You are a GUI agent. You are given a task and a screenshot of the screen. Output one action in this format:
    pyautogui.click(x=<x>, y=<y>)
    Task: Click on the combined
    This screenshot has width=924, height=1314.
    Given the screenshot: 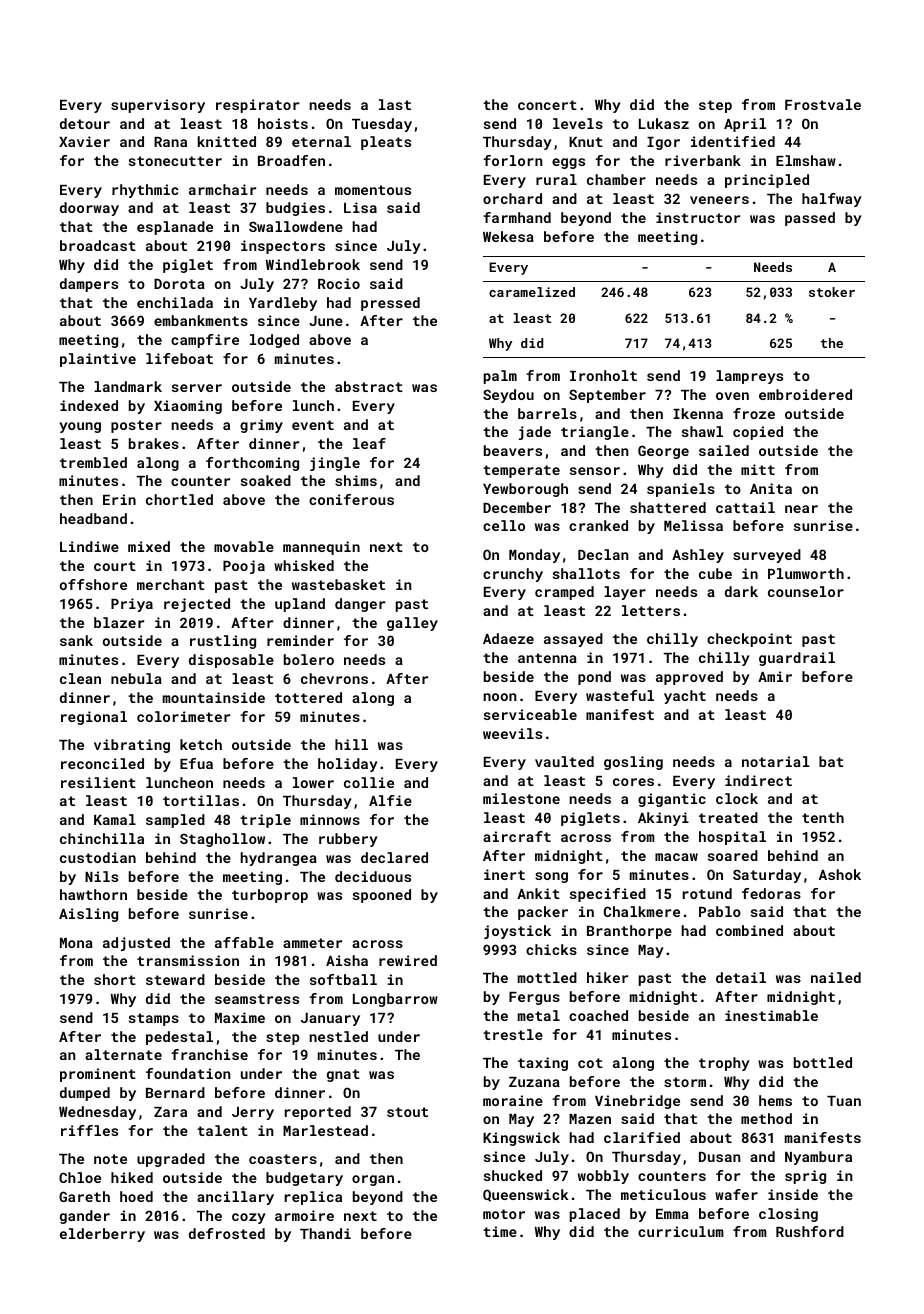 What is the action you would take?
    pyautogui.click(x=749, y=930)
